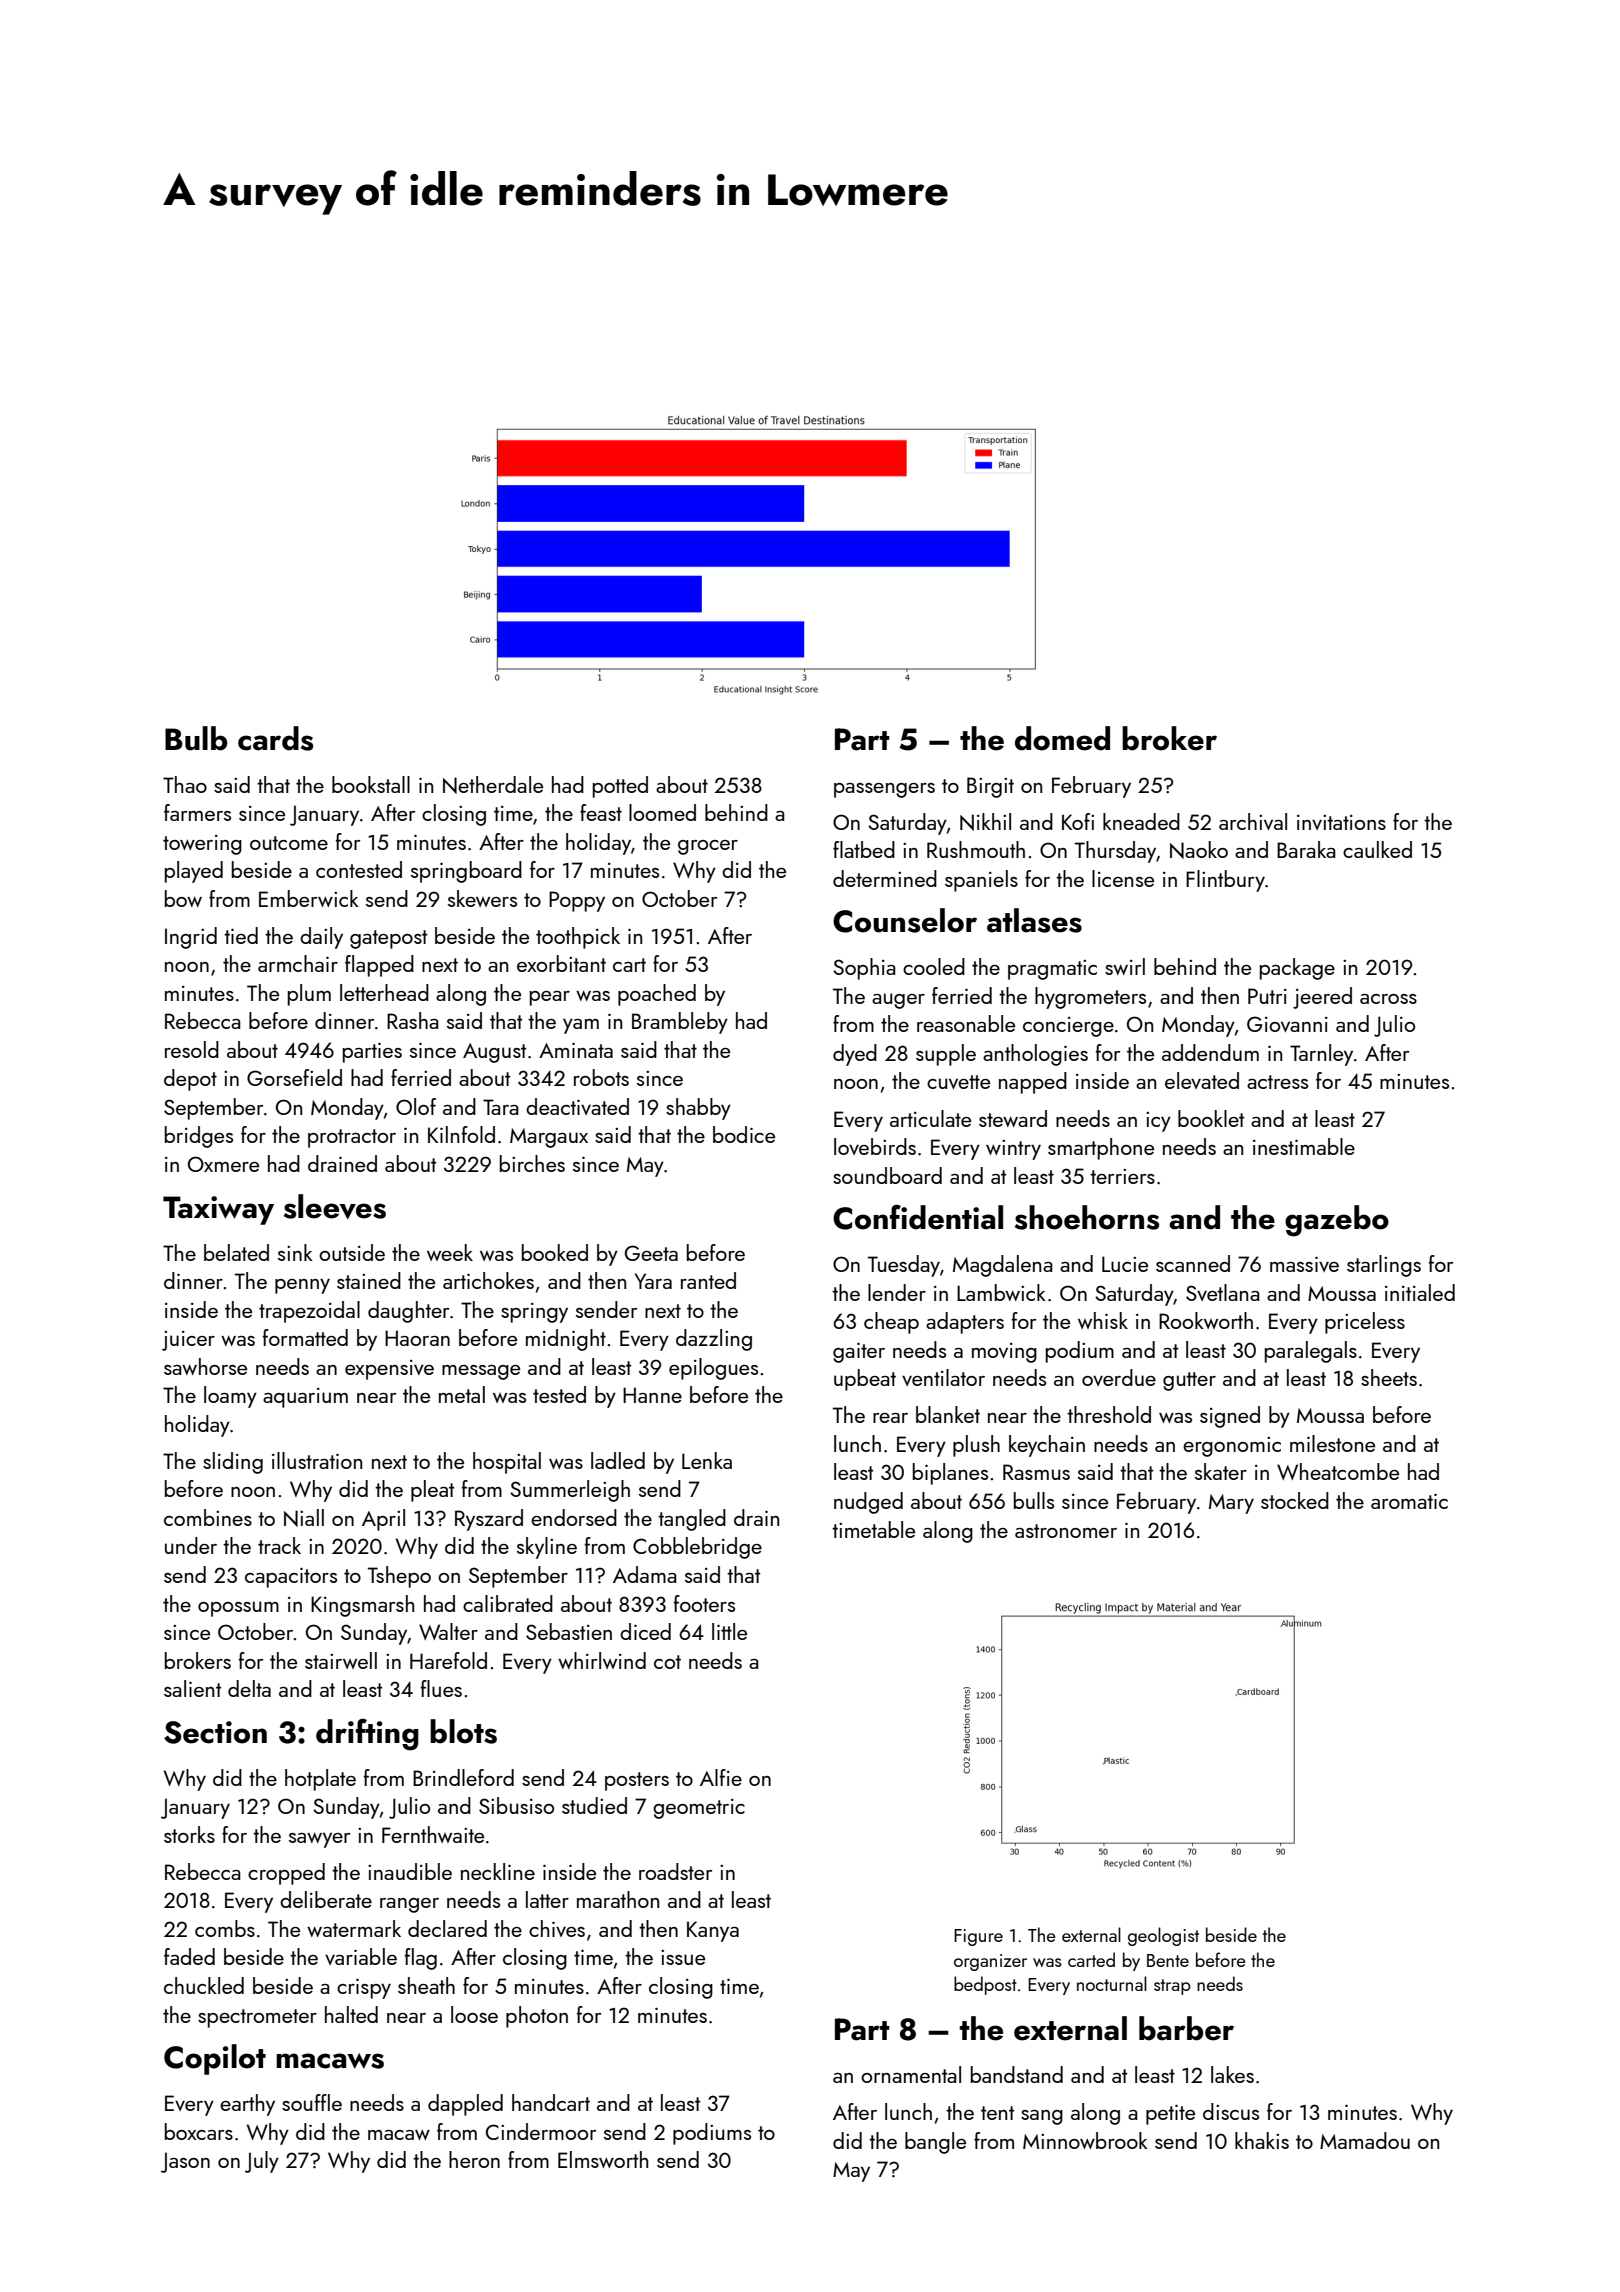 The height and width of the page is (2292, 1620). I want to click on deactivated, so click(577, 1106).
